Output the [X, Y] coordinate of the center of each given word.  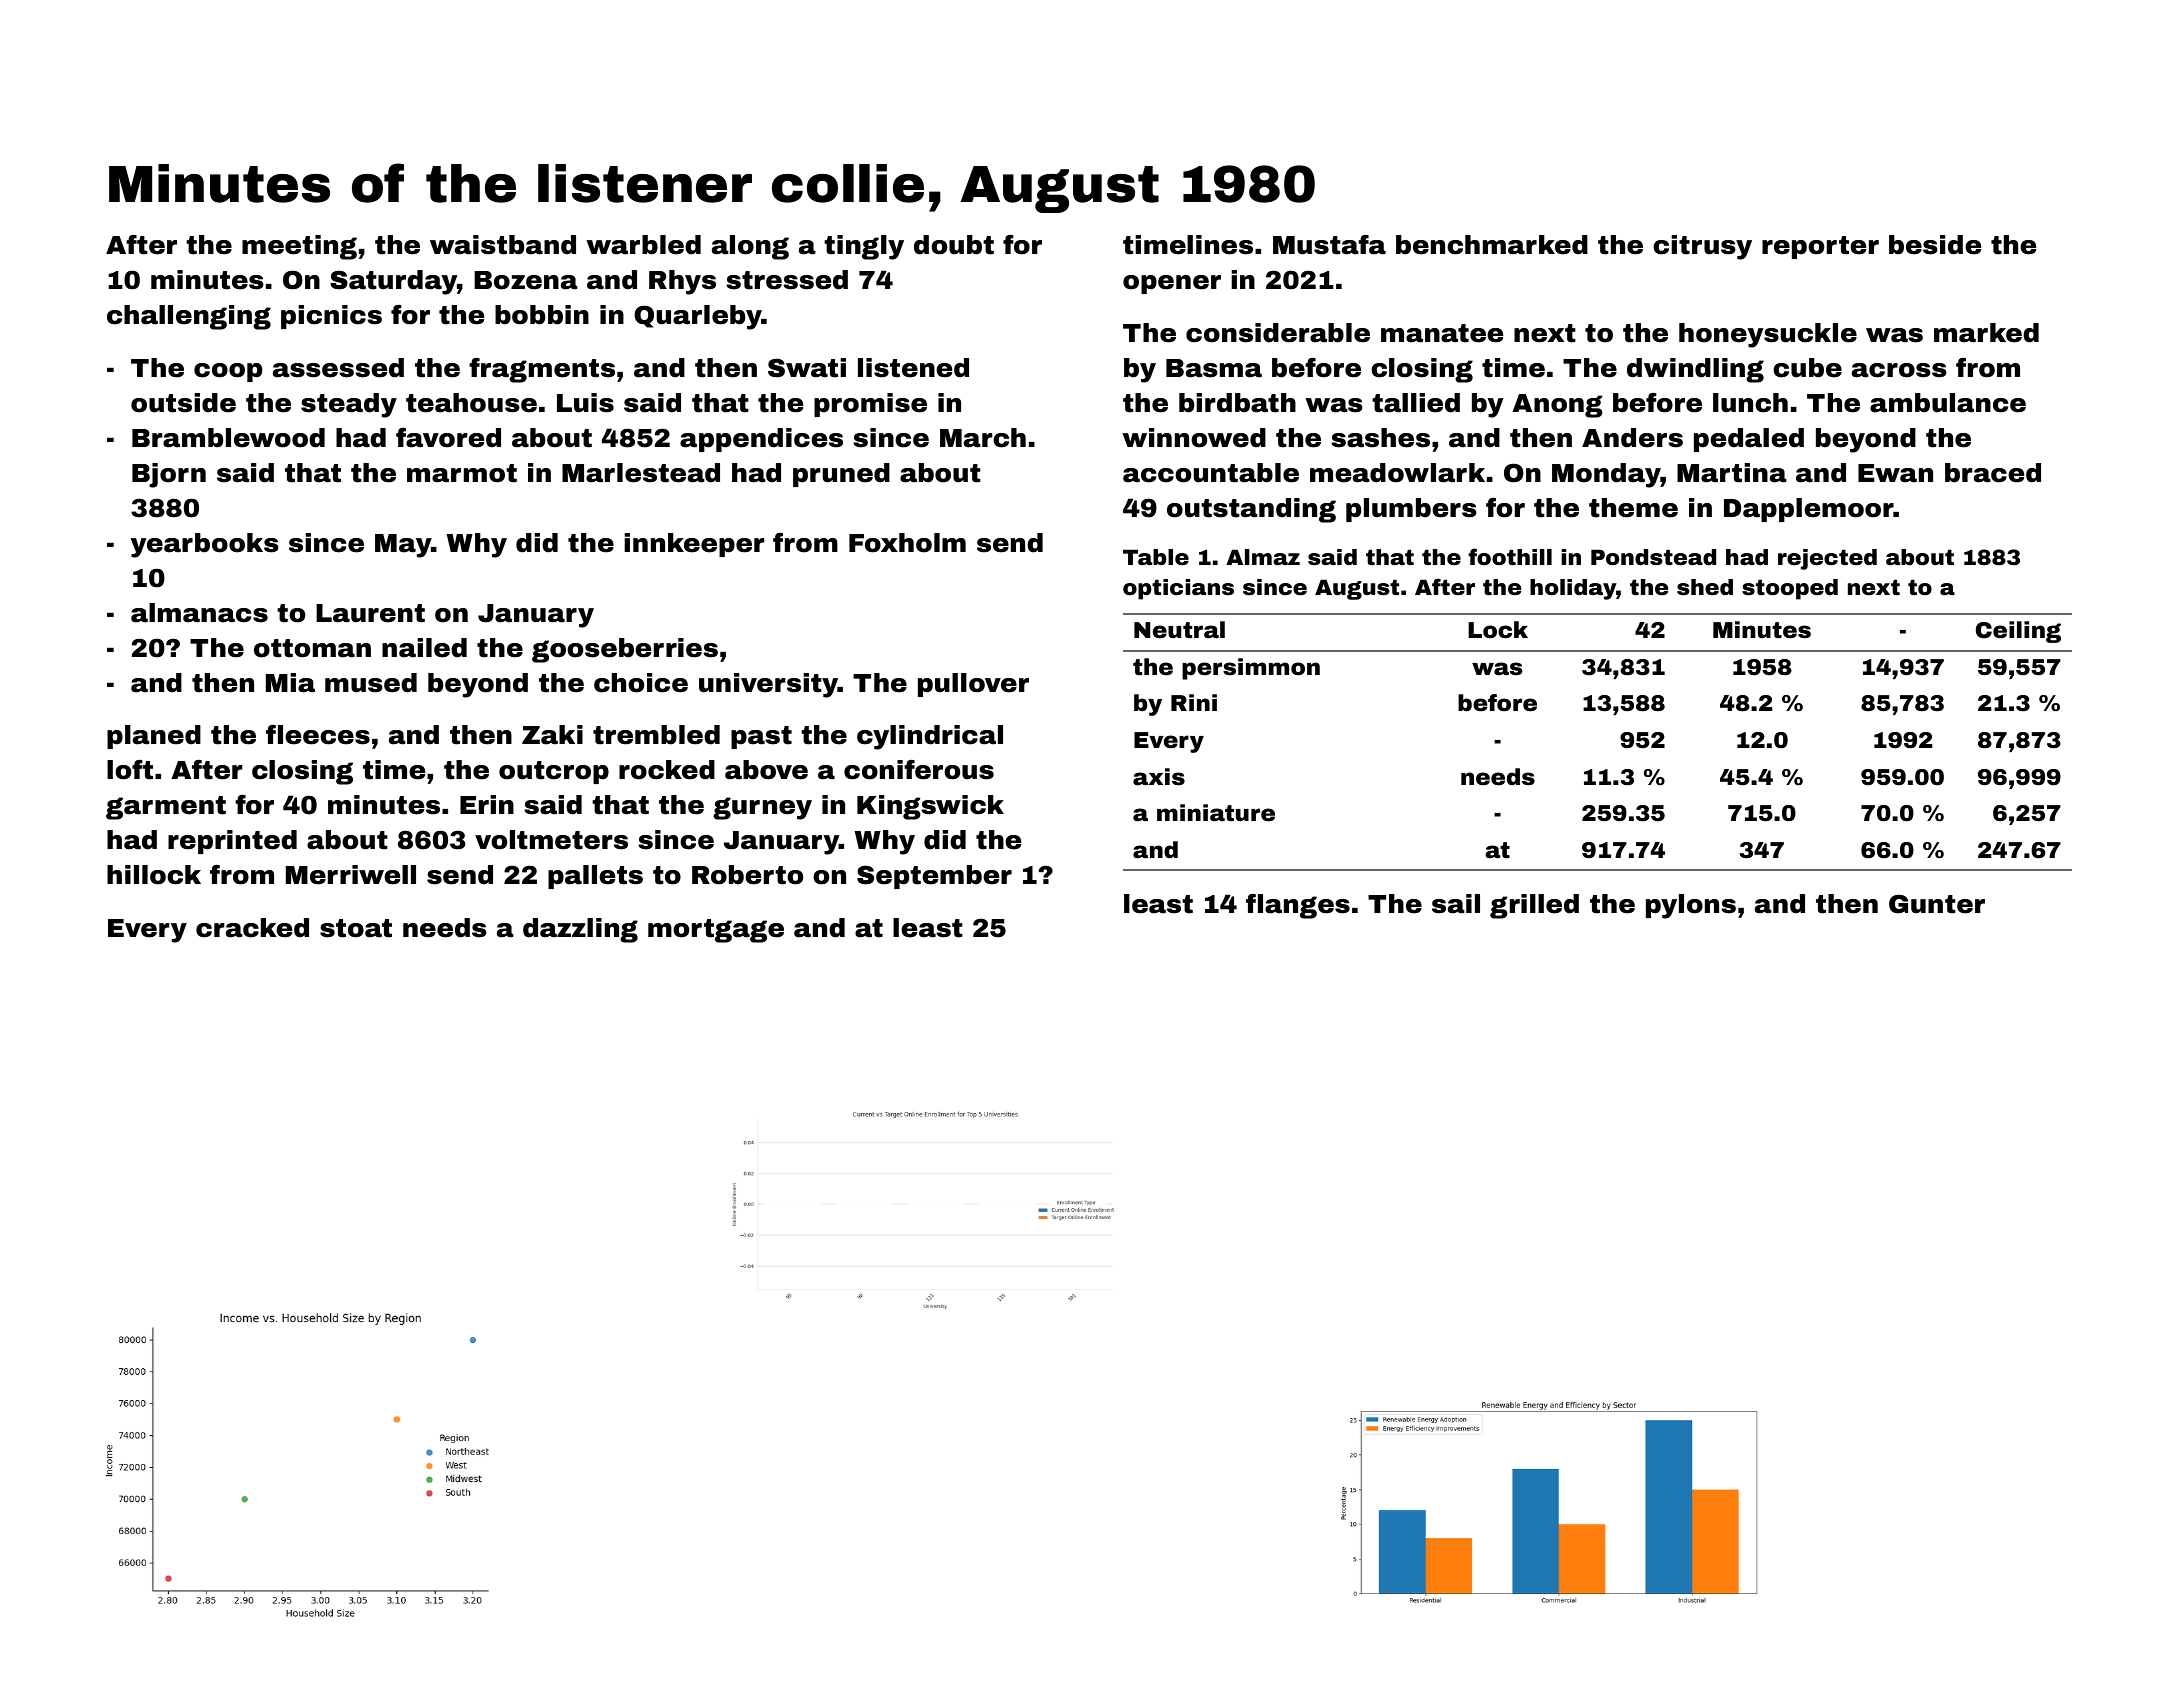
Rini [1194, 702]
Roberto [747, 875]
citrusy [1702, 247]
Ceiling [2018, 632]
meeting [299, 247]
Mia [290, 683]
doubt [954, 245]
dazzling [580, 930]
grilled [1534, 906]
